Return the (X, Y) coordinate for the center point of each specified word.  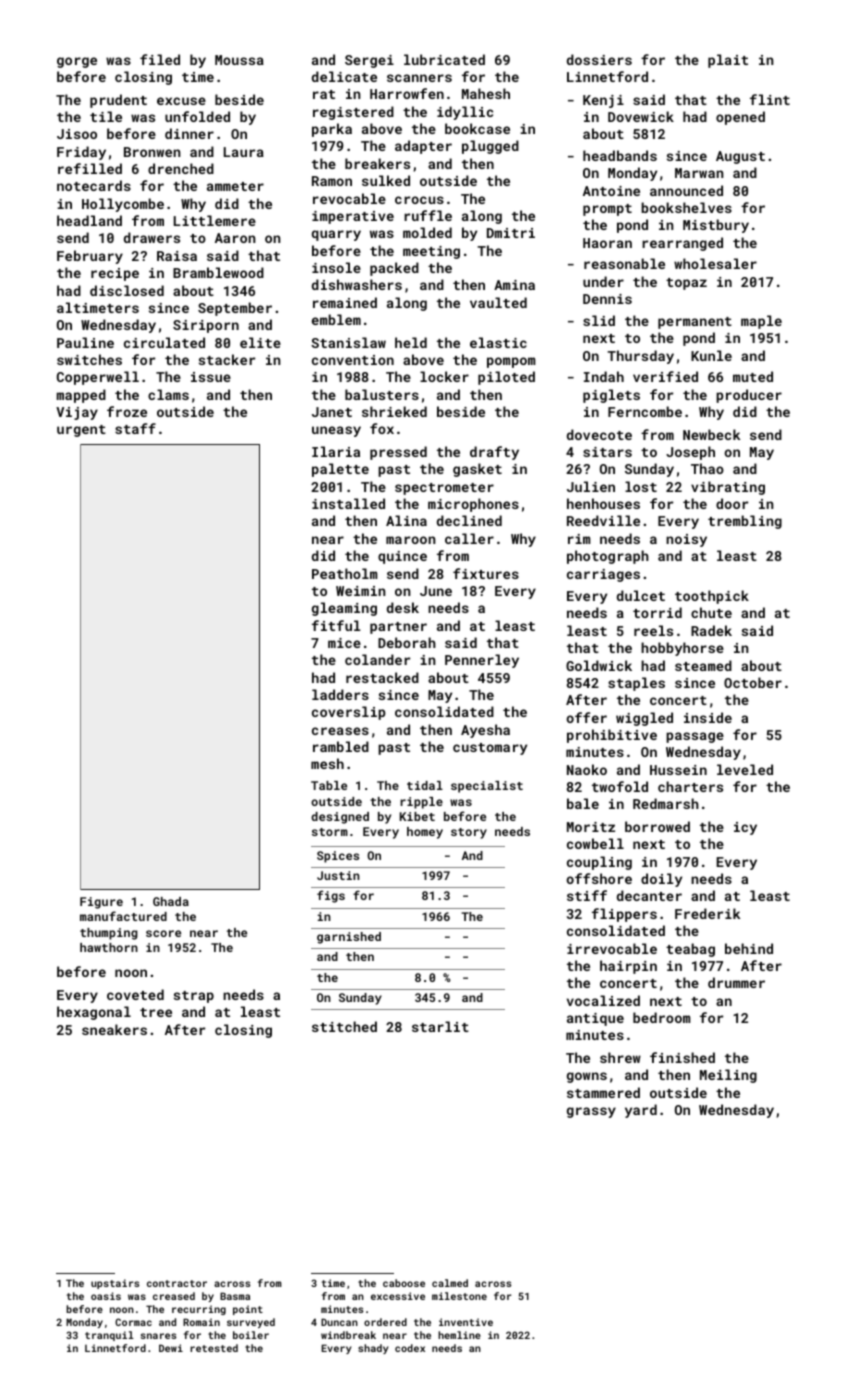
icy (745, 828)
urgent (81, 431)
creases (340, 731)
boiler (251, 1335)
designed (340, 818)
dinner (189, 133)
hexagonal (94, 1013)
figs (331, 896)
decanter (649, 895)
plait (728, 61)
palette (340, 470)
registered (353, 113)
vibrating (728, 488)
